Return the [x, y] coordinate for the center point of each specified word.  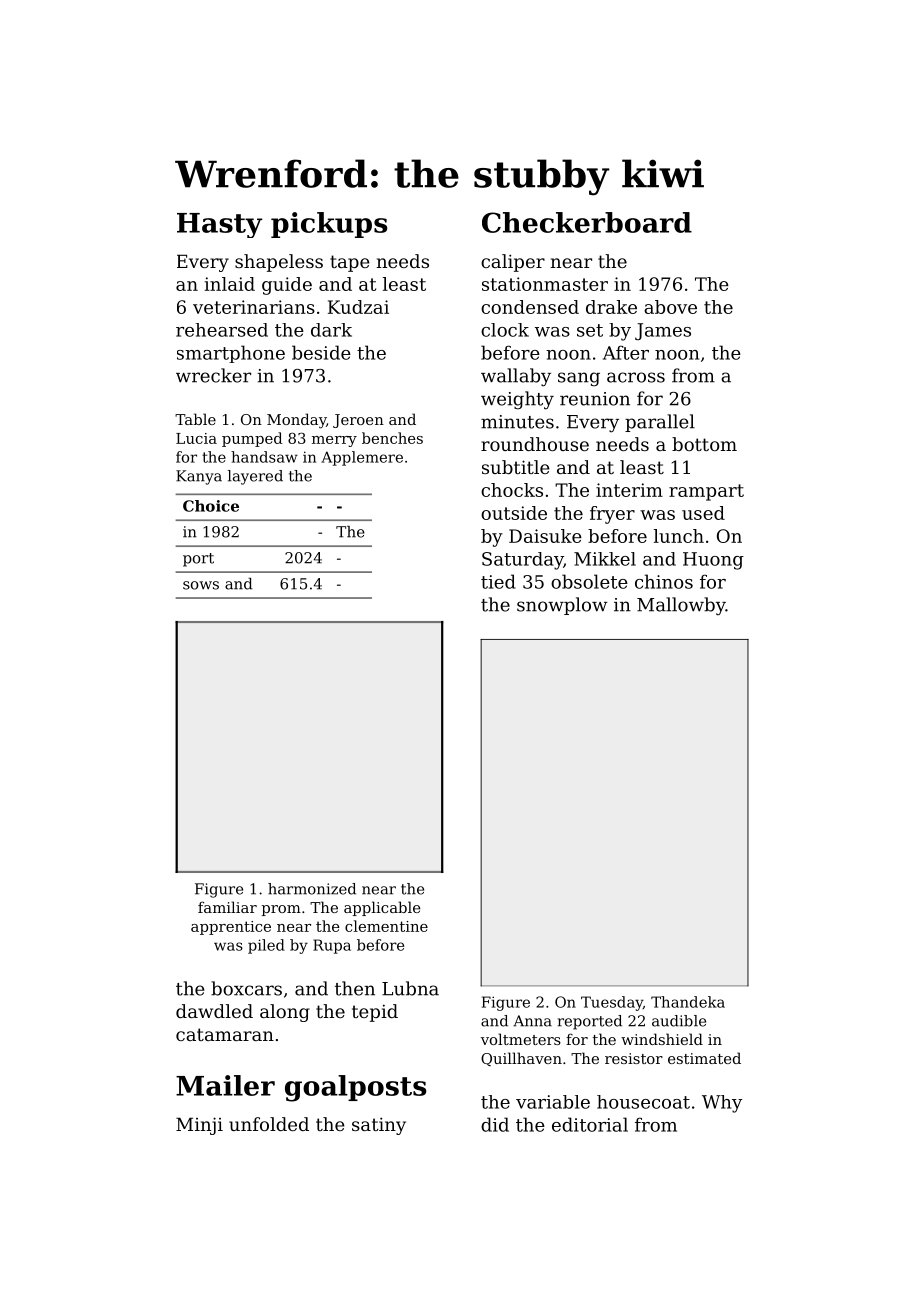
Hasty [220, 225]
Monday [296, 421]
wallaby [516, 377]
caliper [513, 263]
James [663, 331]
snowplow [562, 606]
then [355, 988]
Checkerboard [587, 222]
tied [498, 581]
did [495, 1124]
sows [201, 585]
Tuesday [612, 1003]
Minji [199, 1126]
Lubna [410, 988]
